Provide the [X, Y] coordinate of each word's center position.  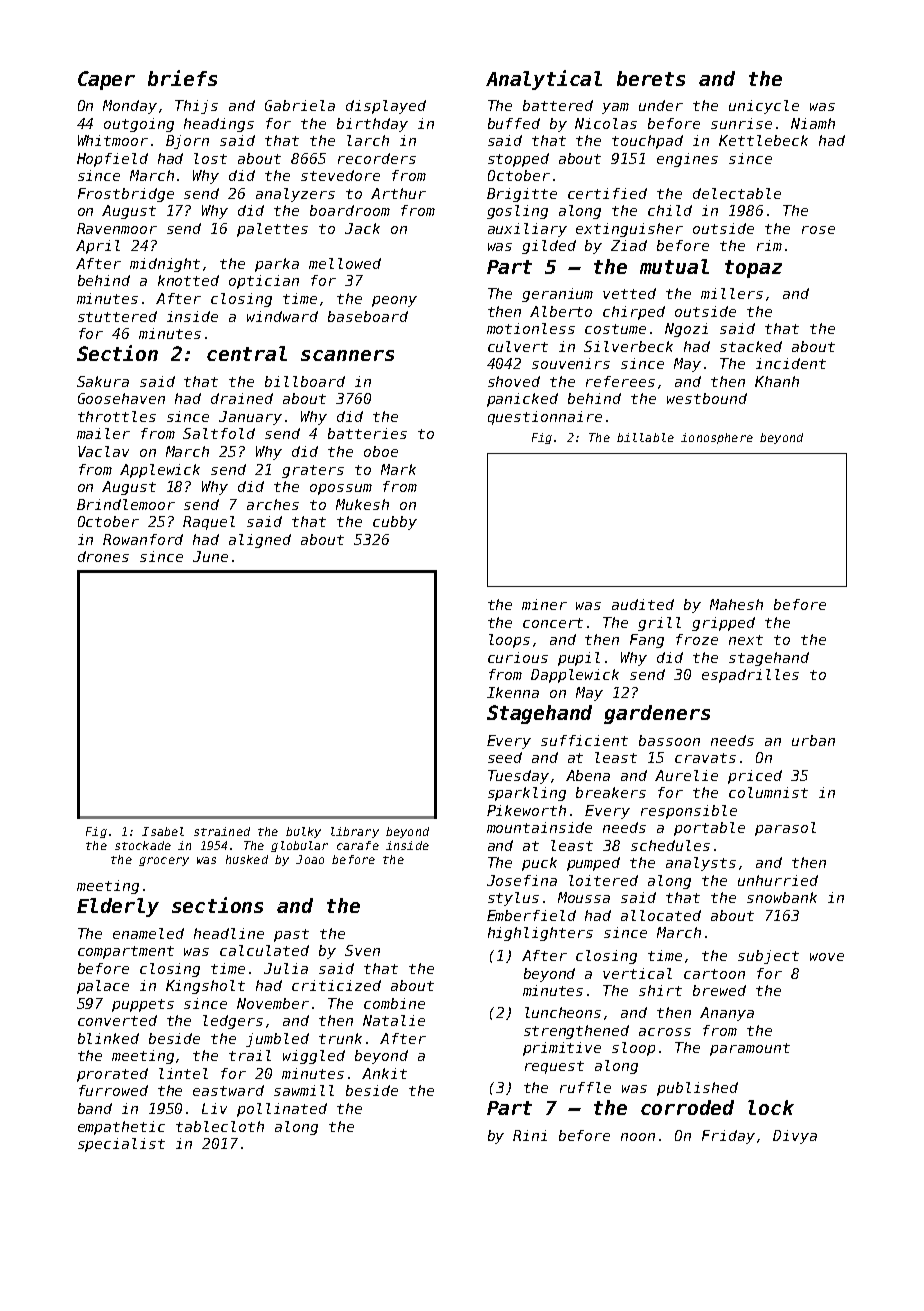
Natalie [394, 1020]
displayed [386, 107]
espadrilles [750, 676]
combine [394, 1003]
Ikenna [513, 692]
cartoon [714, 974]
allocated [661, 915]
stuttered [117, 316]
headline [229, 933]
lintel [183, 1073]
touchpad [647, 142]
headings [219, 125]
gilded [549, 247]
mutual [674, 266]
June [210, 556]
